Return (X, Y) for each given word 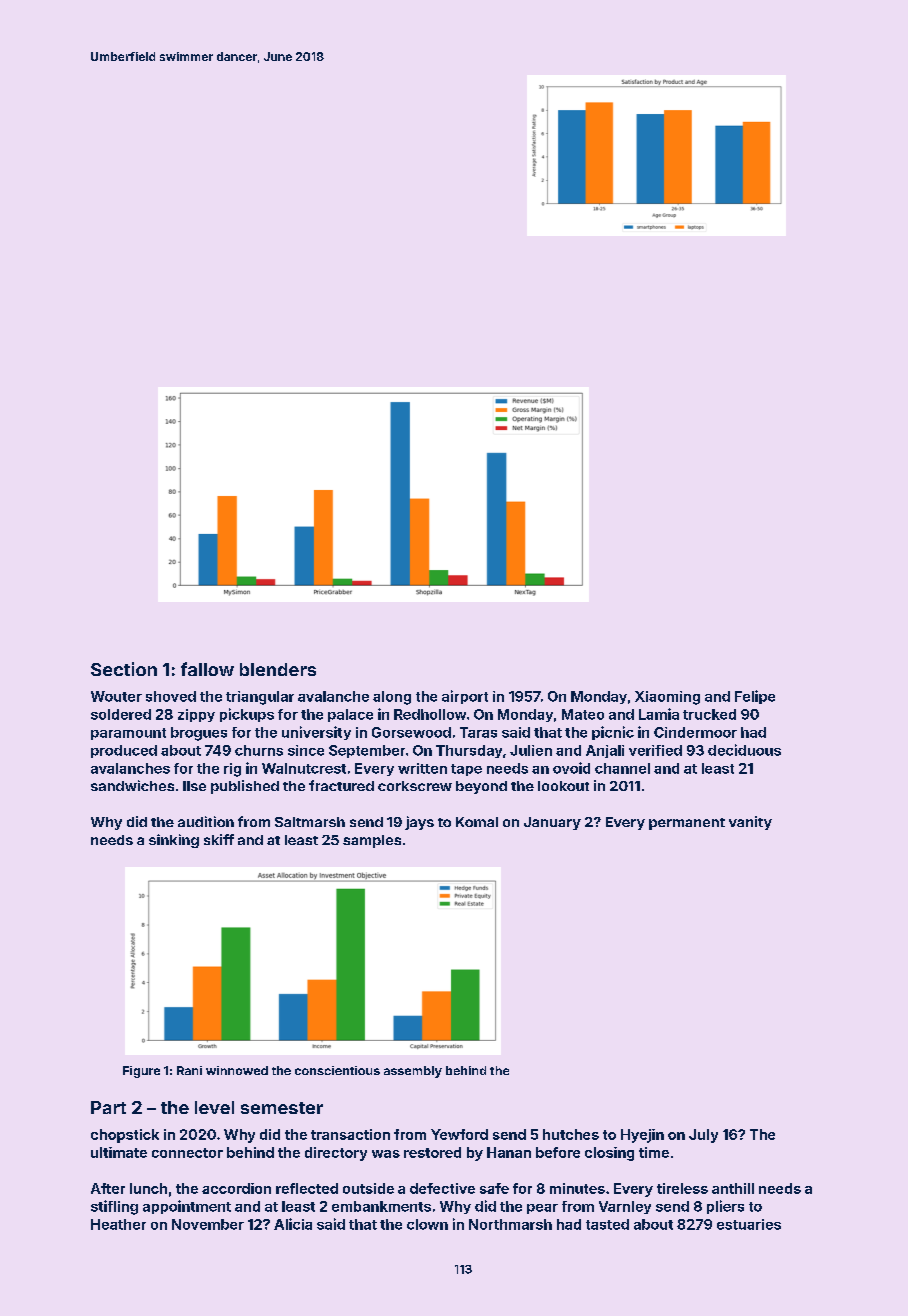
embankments (381, 1206)
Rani (189, 1070)
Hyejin (642, 1136)
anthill (733, 1188)
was (386, 1154)
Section (124, 669)
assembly (413, 1072)
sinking (174, 841)
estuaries (749, 1224)
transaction (350, 1134)
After (108, 1188)
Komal (477, 822)
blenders (278, 669)
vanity (750, 823)
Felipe (755, 697)
